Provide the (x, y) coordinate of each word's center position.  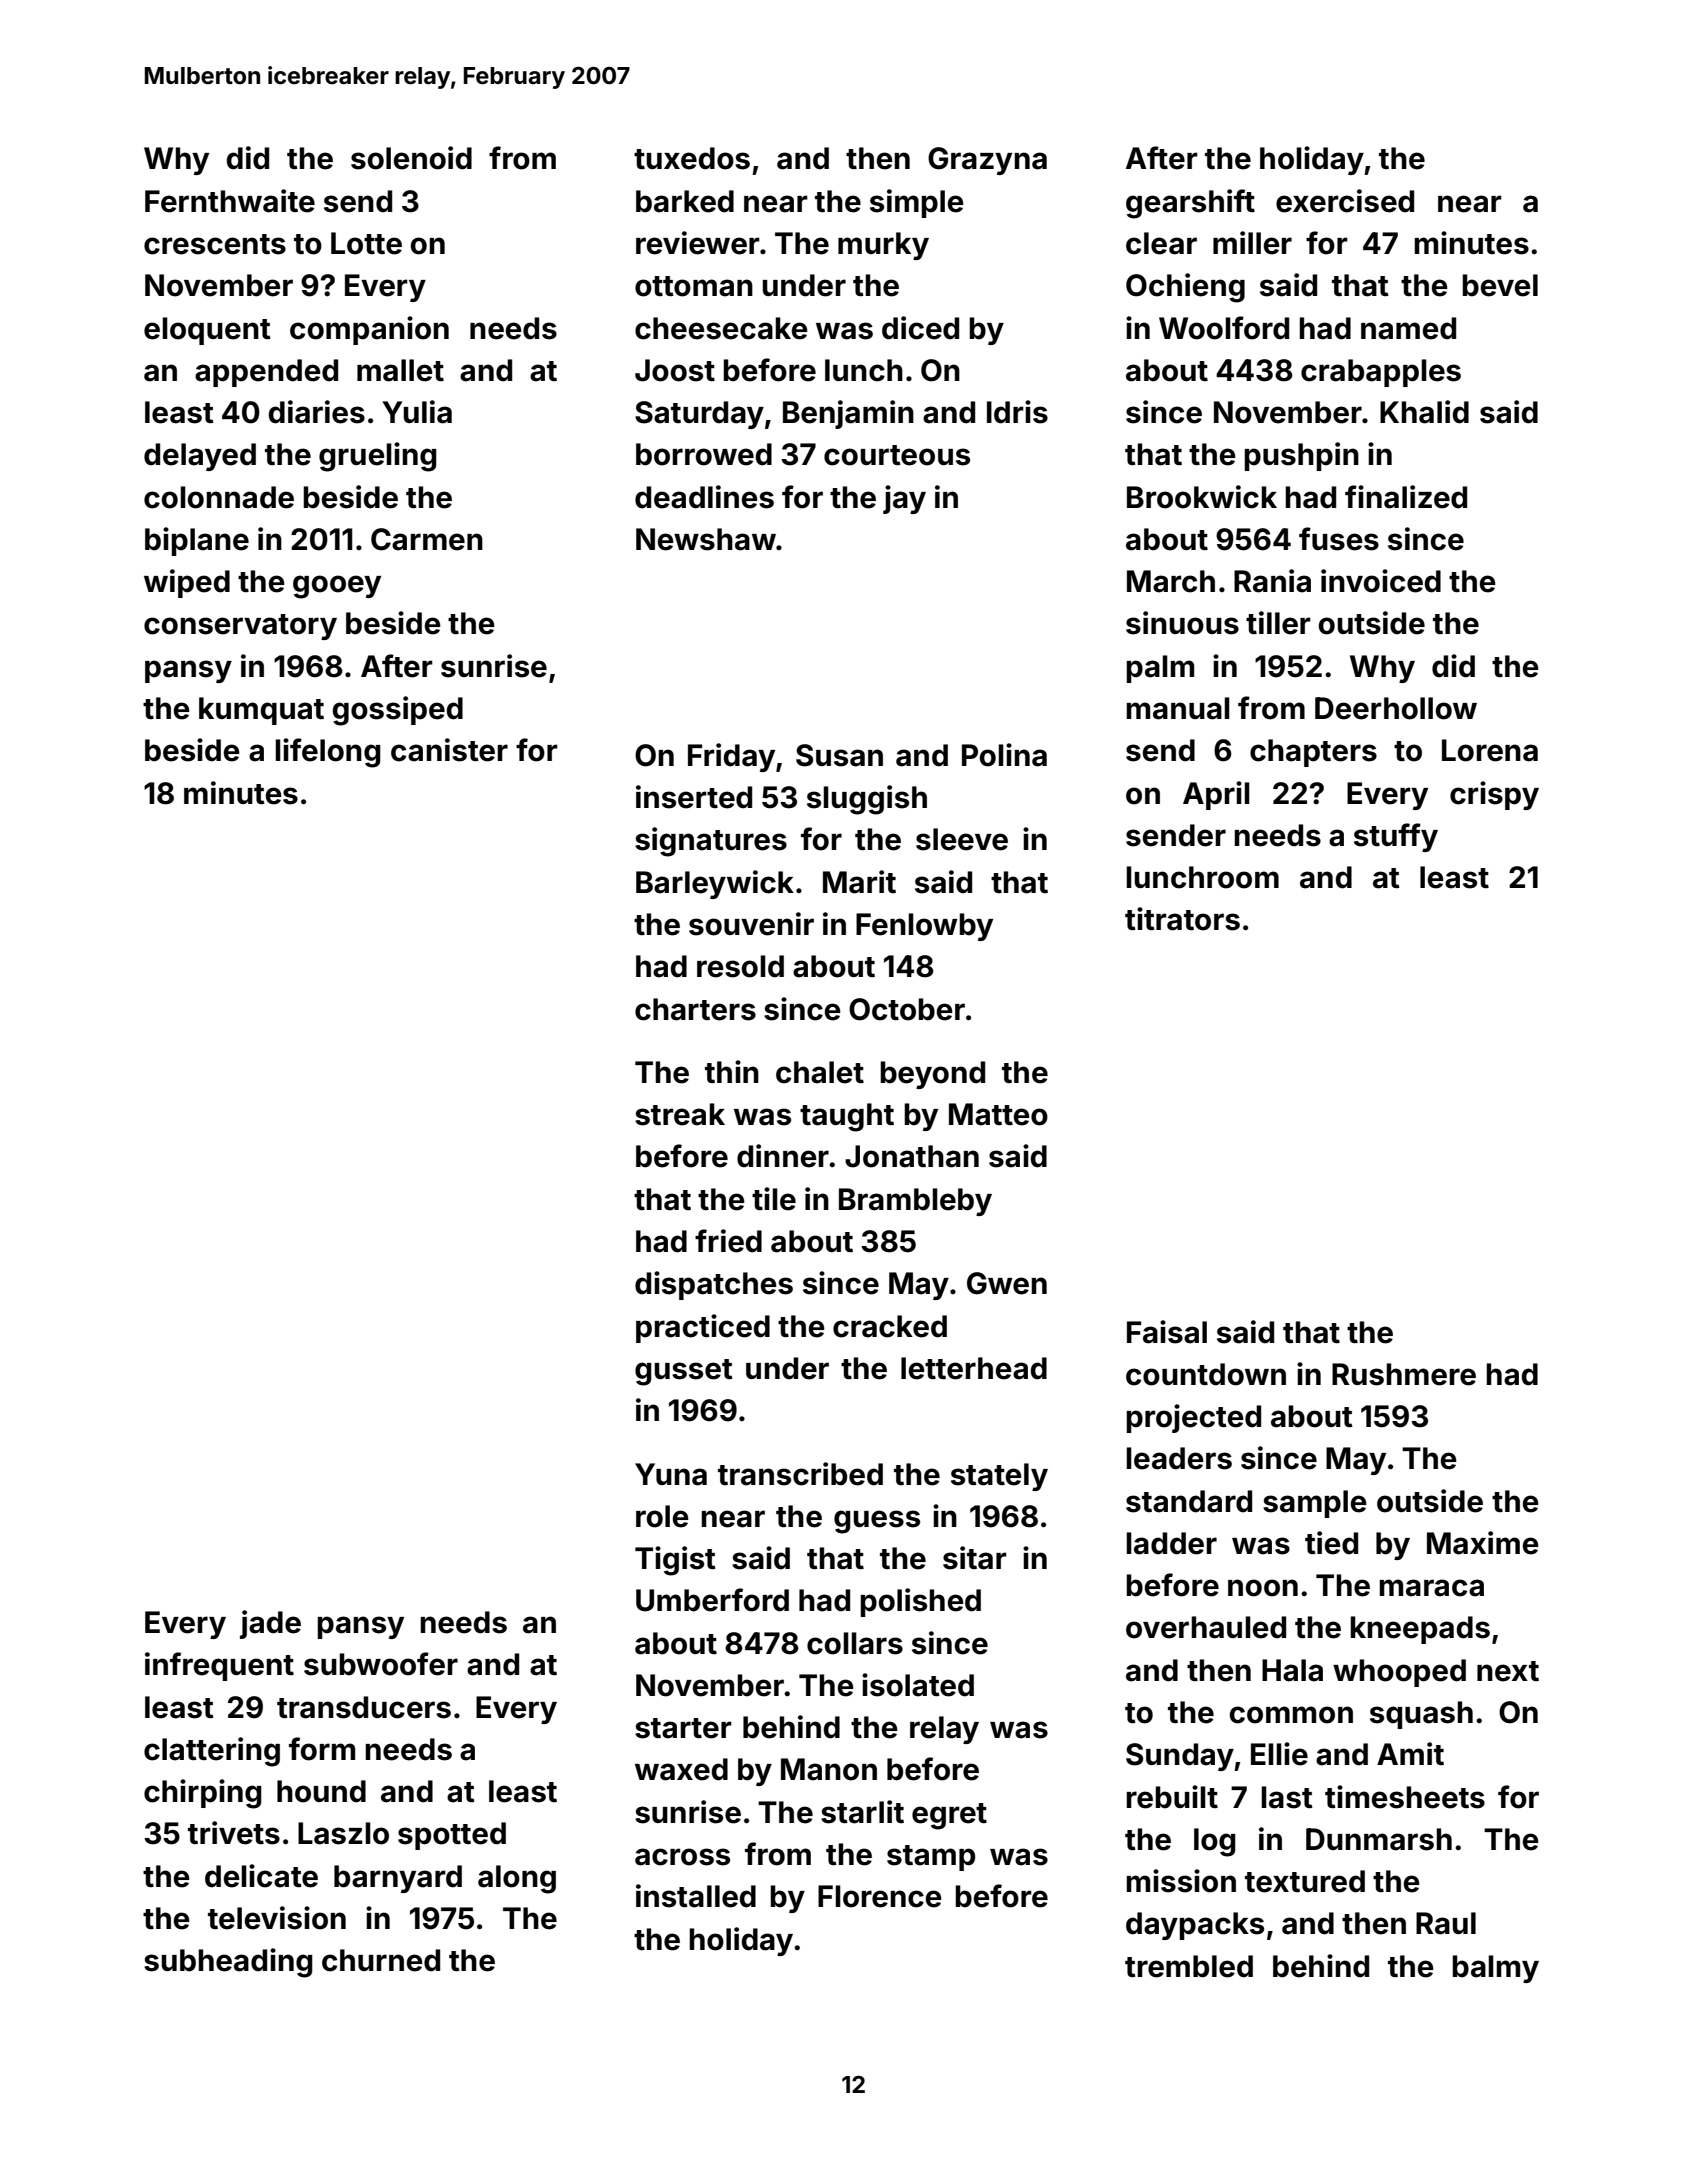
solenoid (411, 158)
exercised (1345, 201)
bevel (1500, 285)
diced (920, 328)
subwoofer (381, 1664)
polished (920, 1602)
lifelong (328, 753)
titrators (1182, 919)
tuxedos (692, 158)
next (1508, 1671)
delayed (200, 457)
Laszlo (343, 1833)
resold (740, 966)
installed (696, 1896)
